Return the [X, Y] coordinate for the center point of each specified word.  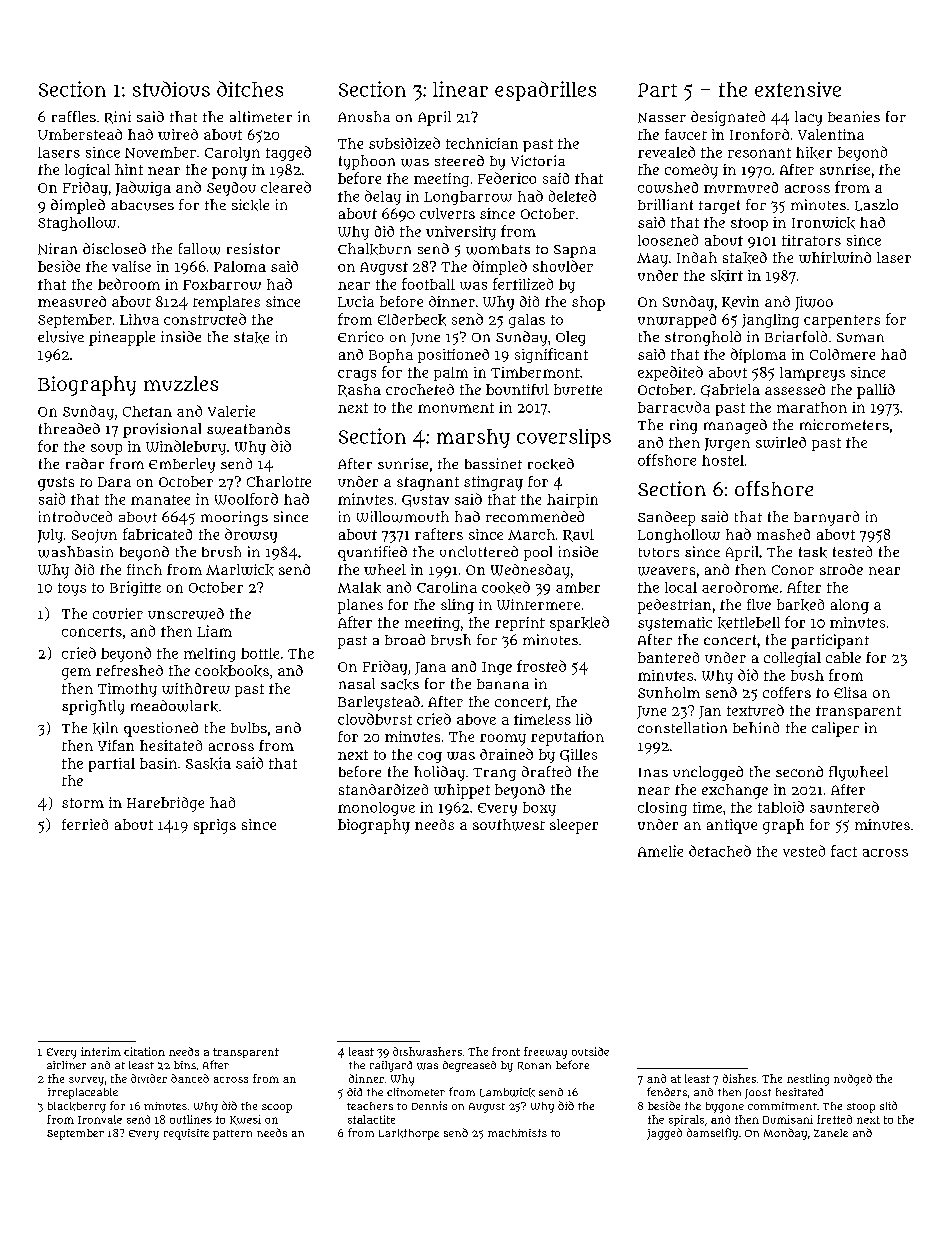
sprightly [93, 707]
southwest [509, 825]
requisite [186, 1134]
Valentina [831, 134]
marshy [473, 438]
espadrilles [545, 91]
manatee [160, 500]
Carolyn [232, 154]
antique [732, 826]
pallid [876, 391]
